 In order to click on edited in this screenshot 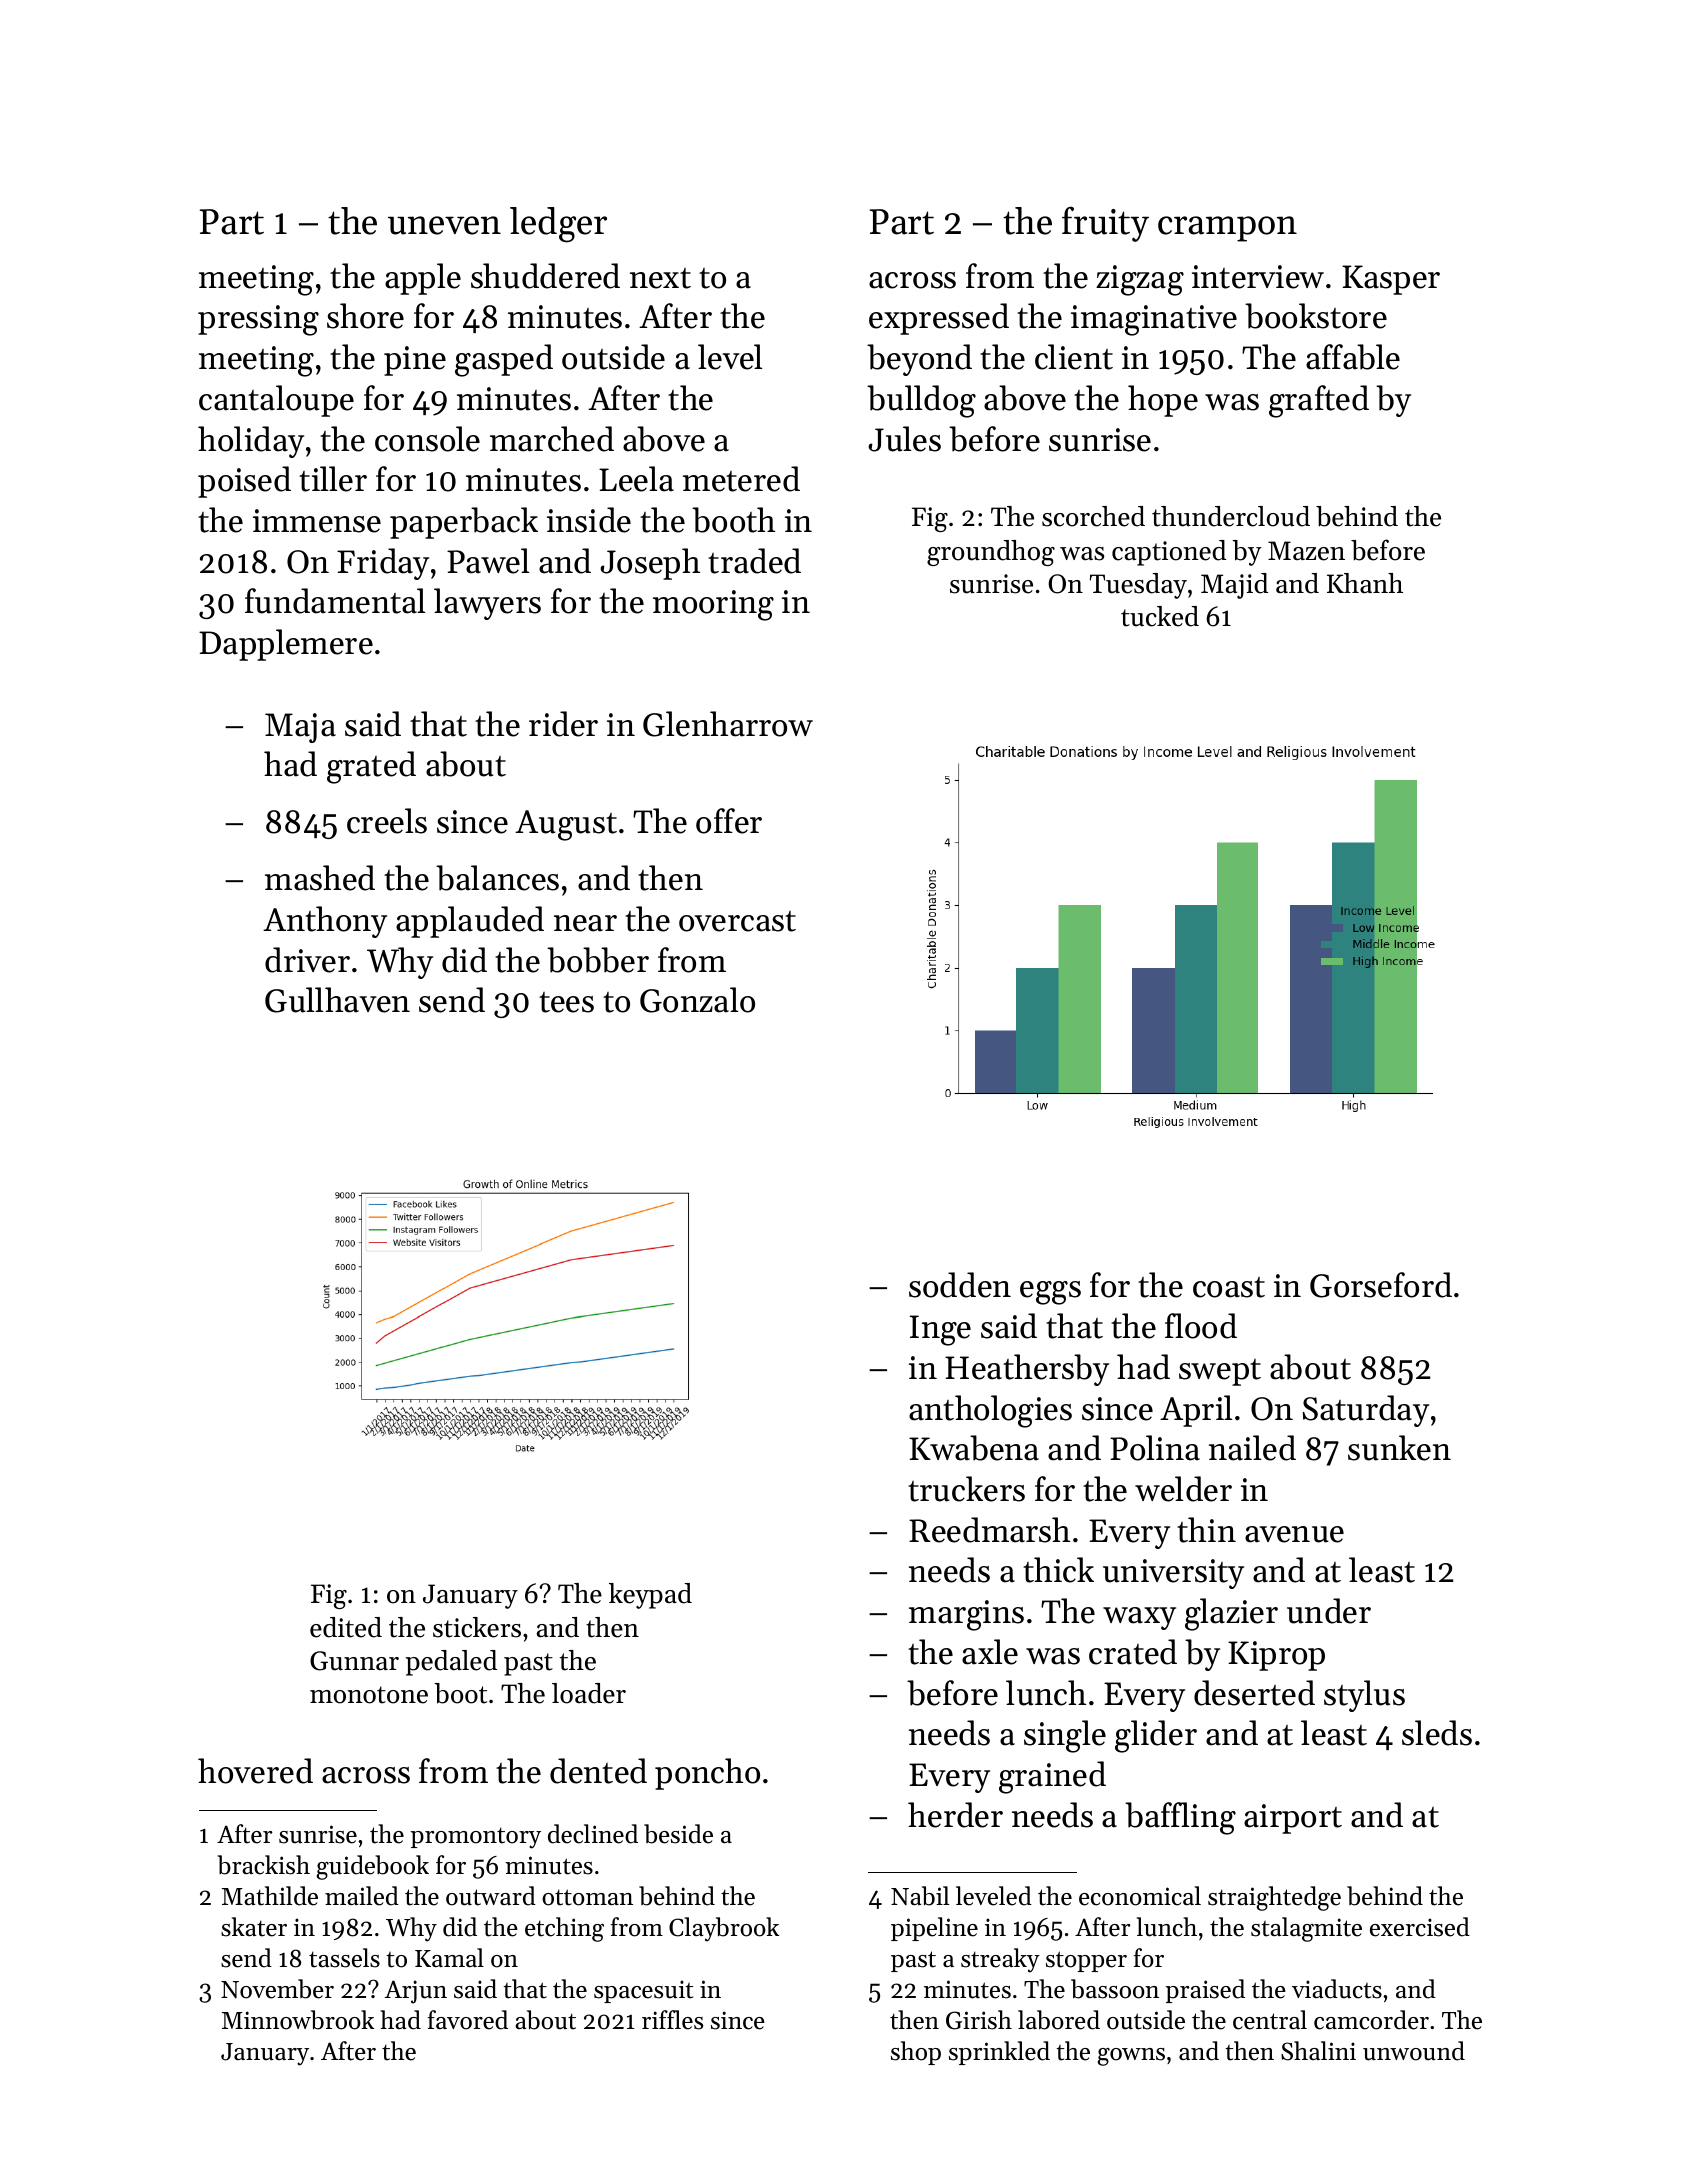, I will do `click(346, 1627)`.
